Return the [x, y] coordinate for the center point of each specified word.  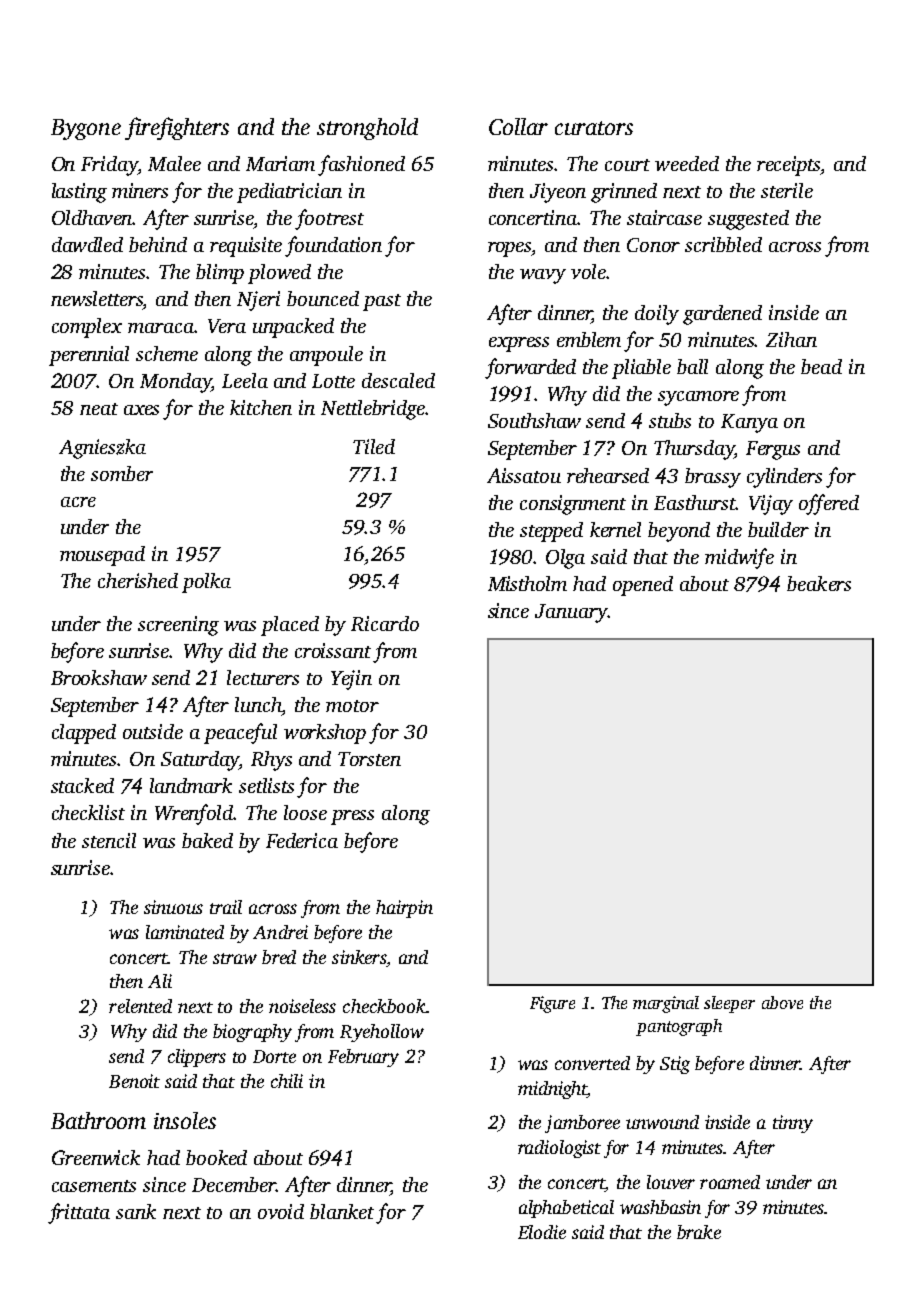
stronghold [367, 129]
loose [305, 812]
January [571, 613]
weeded [687, 163]
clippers [197, 1058]
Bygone [86, 129]
